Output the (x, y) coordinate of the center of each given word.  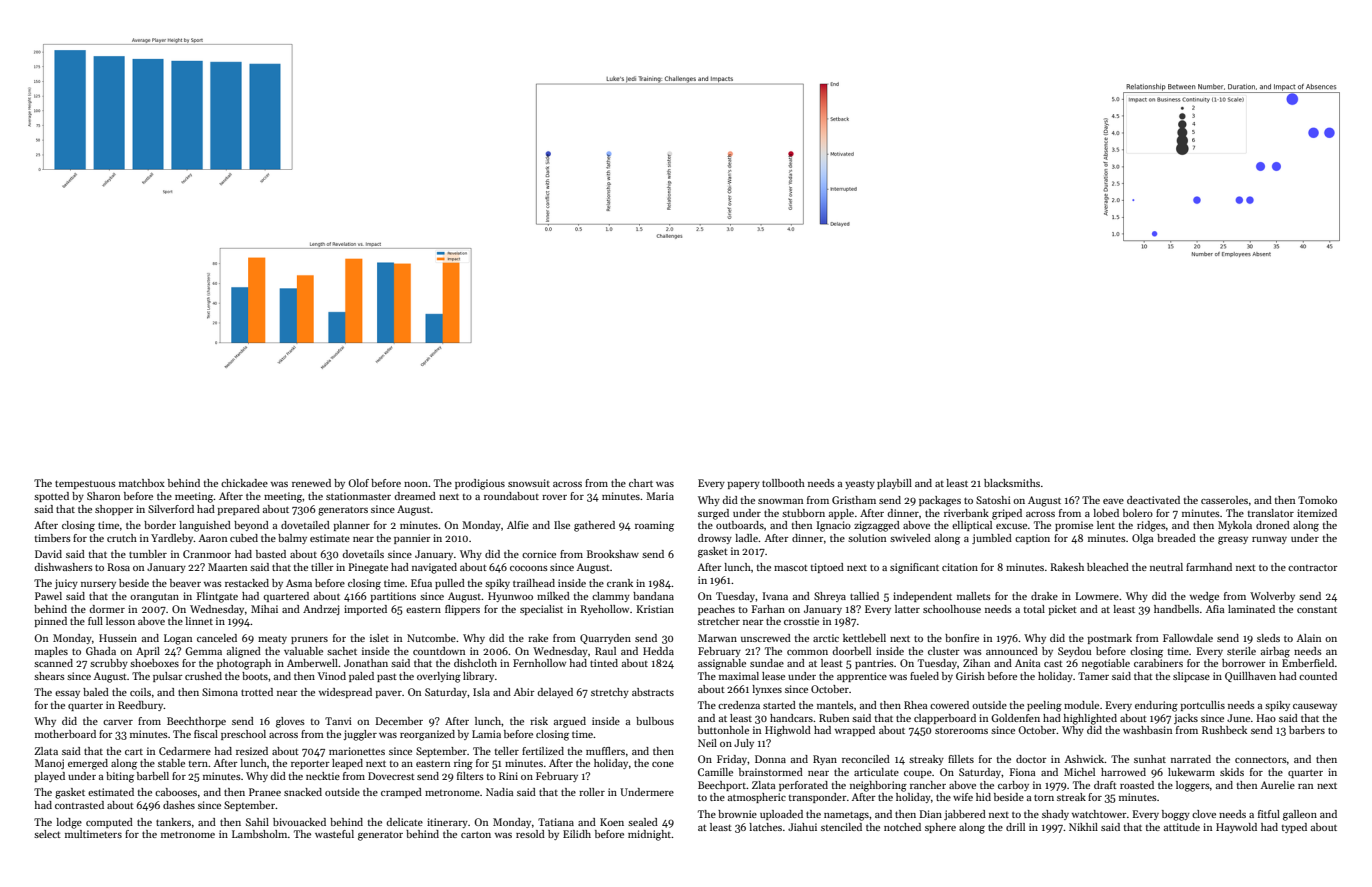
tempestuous (85, 484)
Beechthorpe (196, 722)
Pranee (265, 792)
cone (663, 764)
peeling (1044, 706)
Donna (770, 759)
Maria (660, 496)
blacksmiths (1012, 483)
